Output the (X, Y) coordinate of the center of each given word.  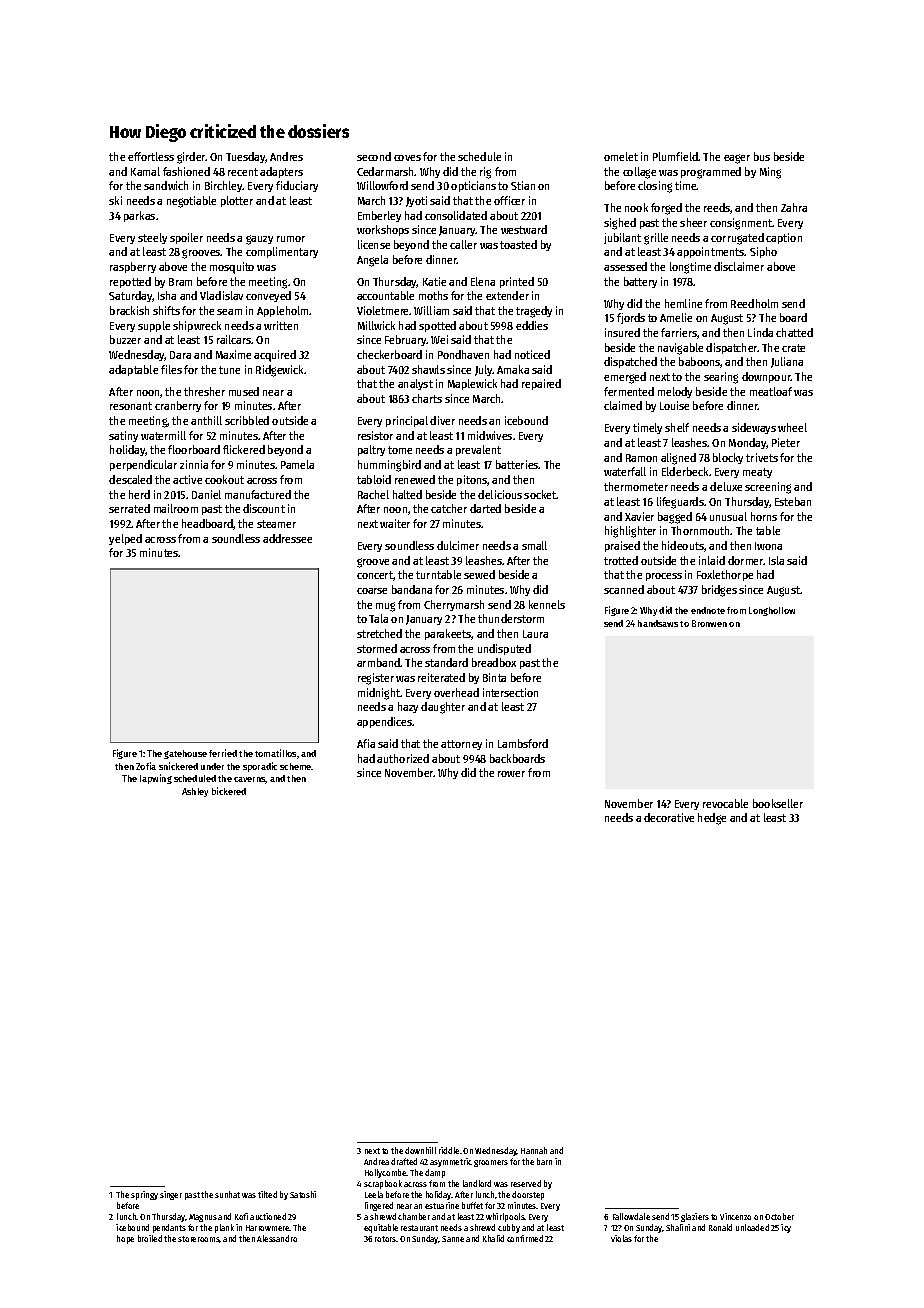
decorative (669, 817)
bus (762, 156)
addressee (287, 538)
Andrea (376, 1161)
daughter (443, 708)
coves (407, 158)
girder (191, 158)
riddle (449, 1150)
